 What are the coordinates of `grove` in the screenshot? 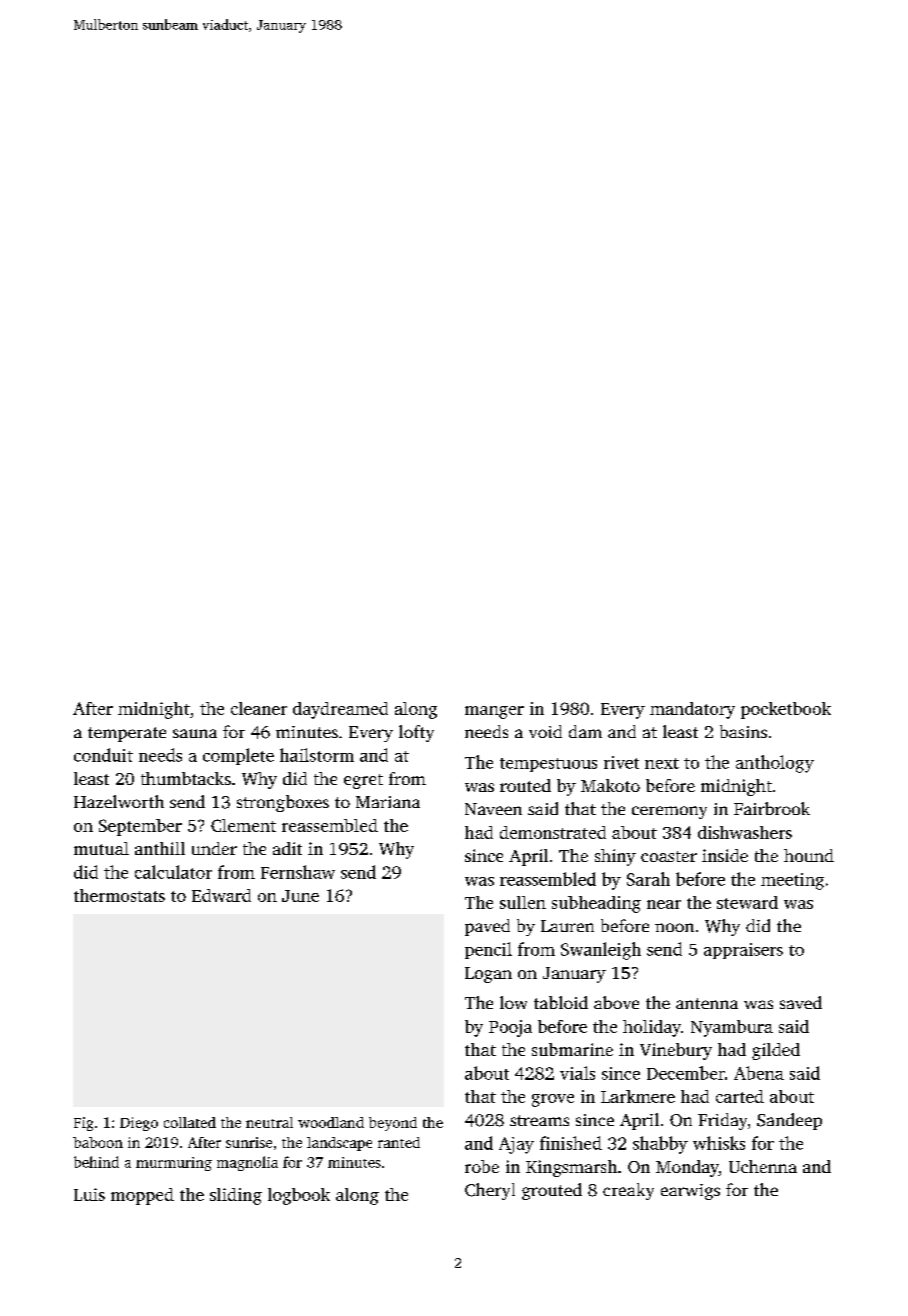 It's located at (553, 1100).
